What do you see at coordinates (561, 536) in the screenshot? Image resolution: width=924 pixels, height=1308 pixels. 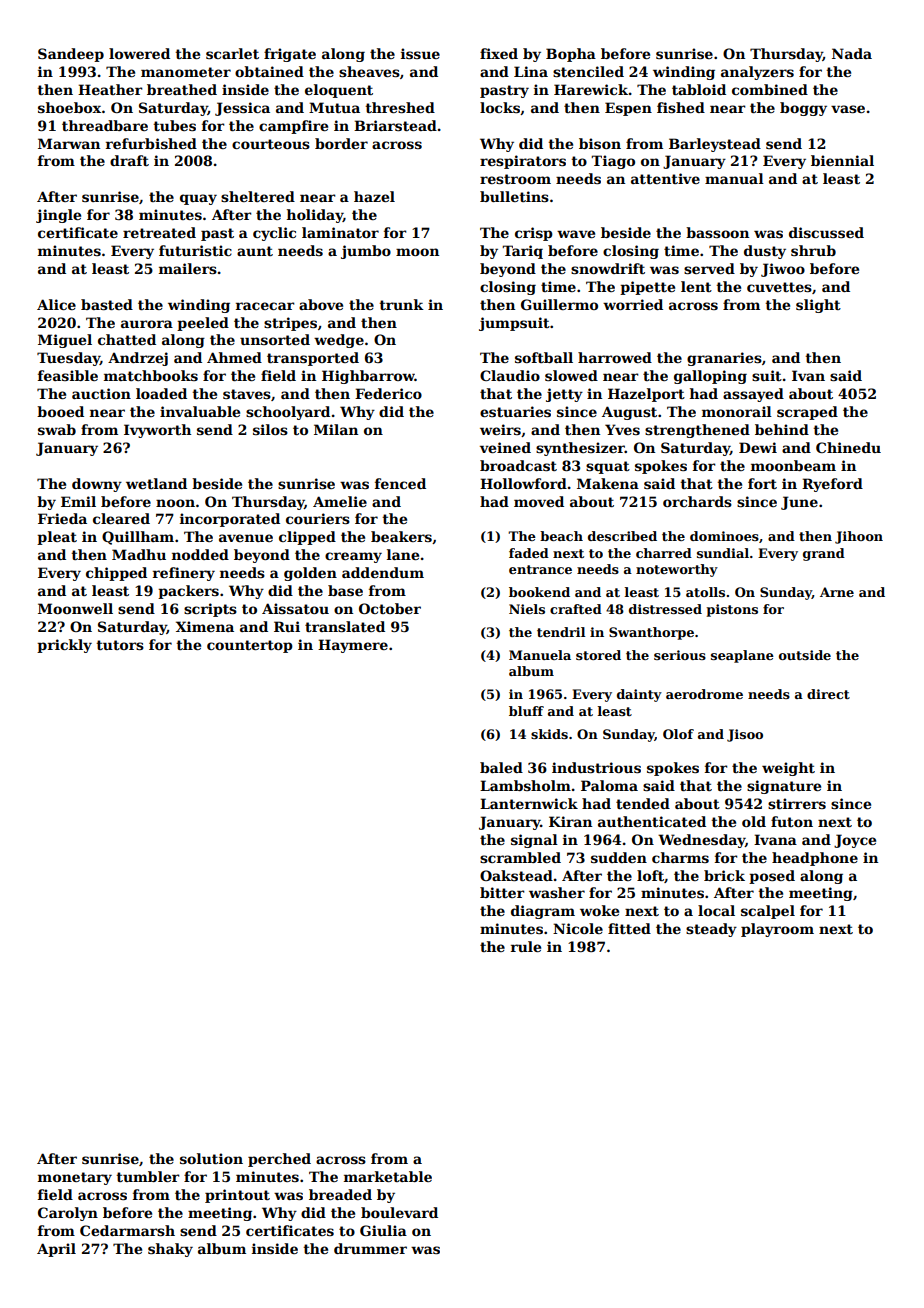 I see `beach` at bounding box center [561, 536].
